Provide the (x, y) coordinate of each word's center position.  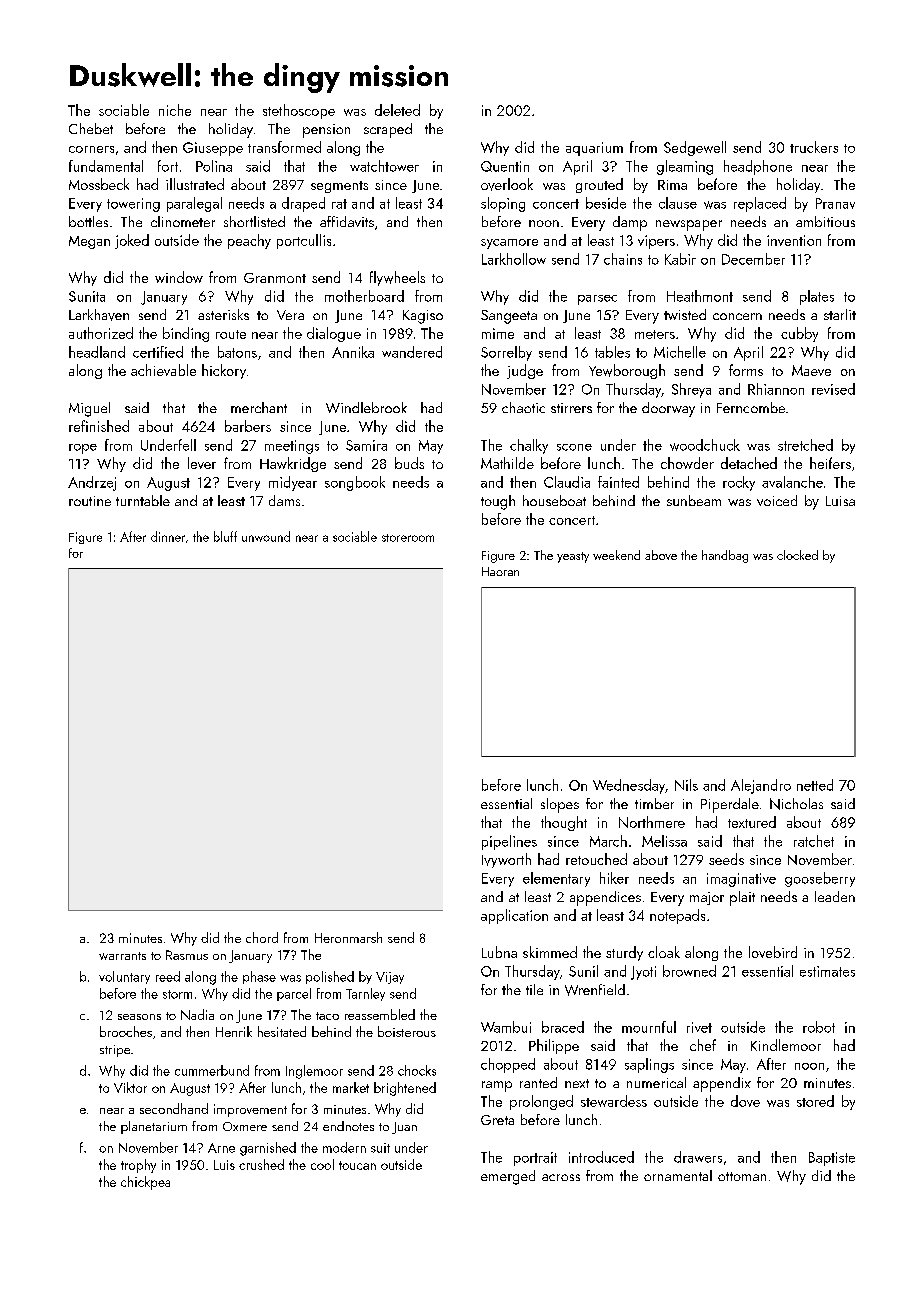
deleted (397, 110)
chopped (508, 1065)
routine (90, 501)
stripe (115, 1051)
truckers (814, 147)
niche (175, 110)
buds (409, 463)
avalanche (792, 482)
